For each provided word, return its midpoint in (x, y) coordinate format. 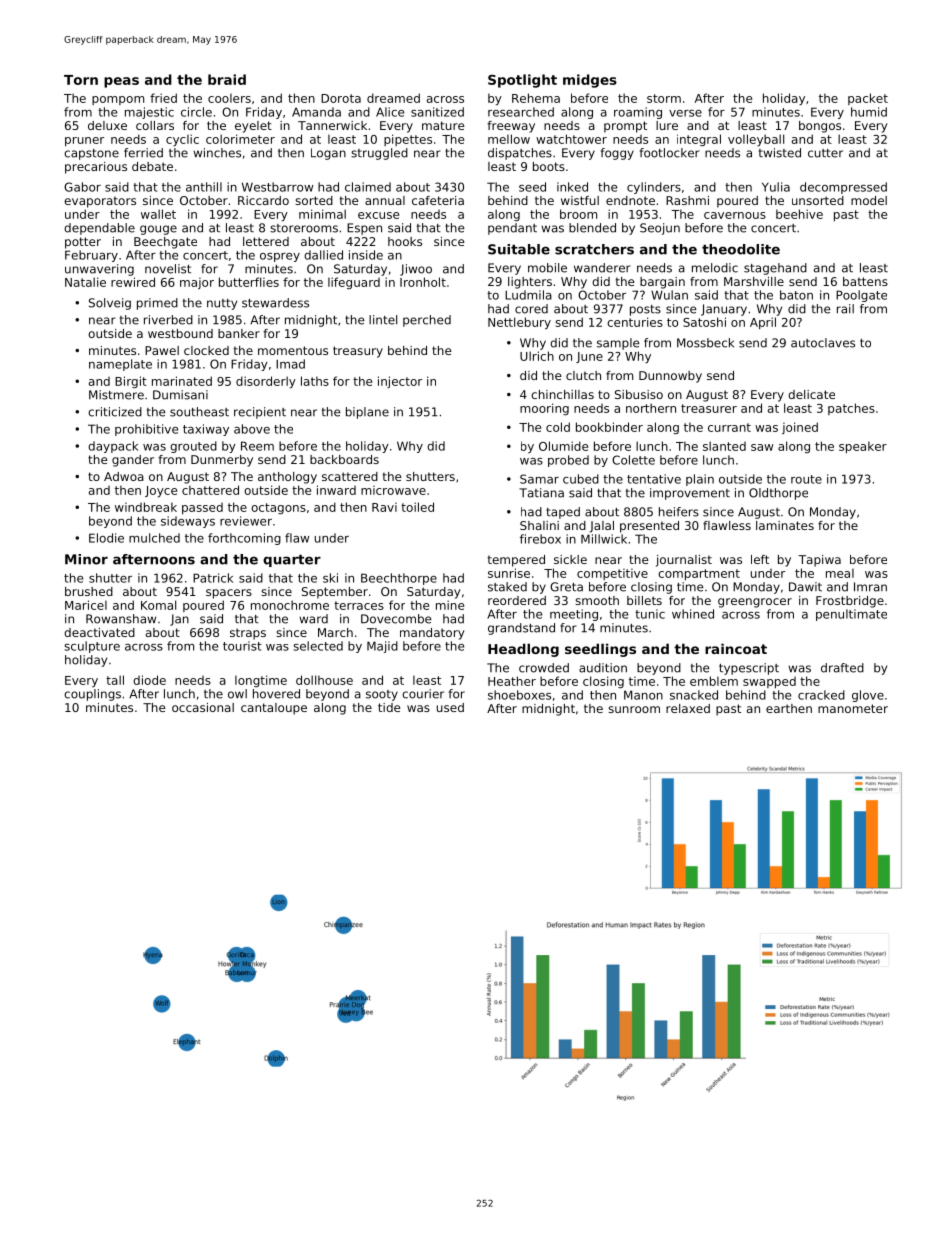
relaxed (688, 708)
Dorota (341, 98)
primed (157, 304)
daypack (113, 447)
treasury (358, 352)
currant (729, 427)
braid (227, 79)
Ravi (384, 507)
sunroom (634, 709)
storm (664, 98)
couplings (92, 695)
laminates (785, 525)
